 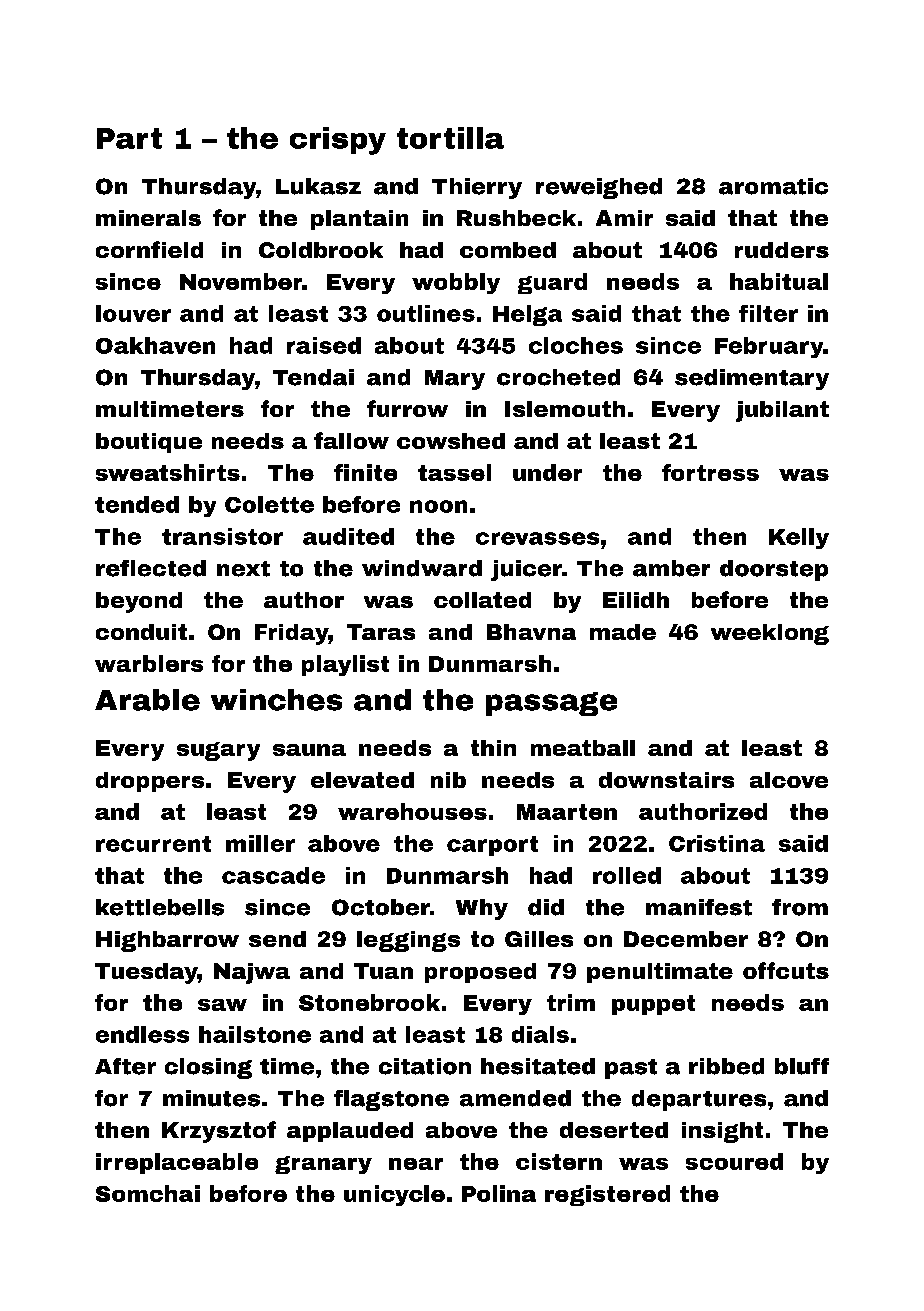 I want to click on reflected, so click(x=151, y=568).
